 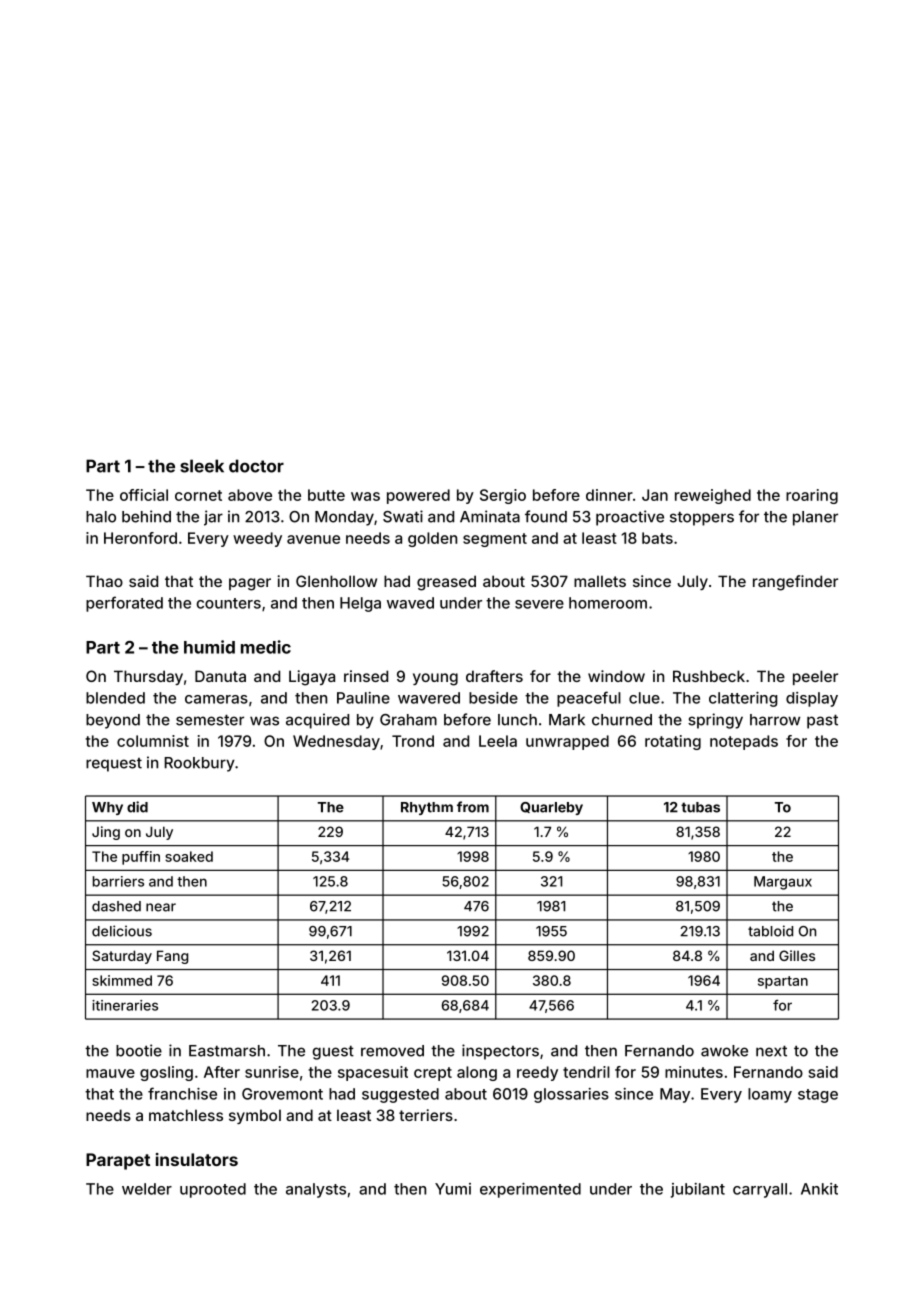 I want to click on Heronford, so click(x=140, y=538).
